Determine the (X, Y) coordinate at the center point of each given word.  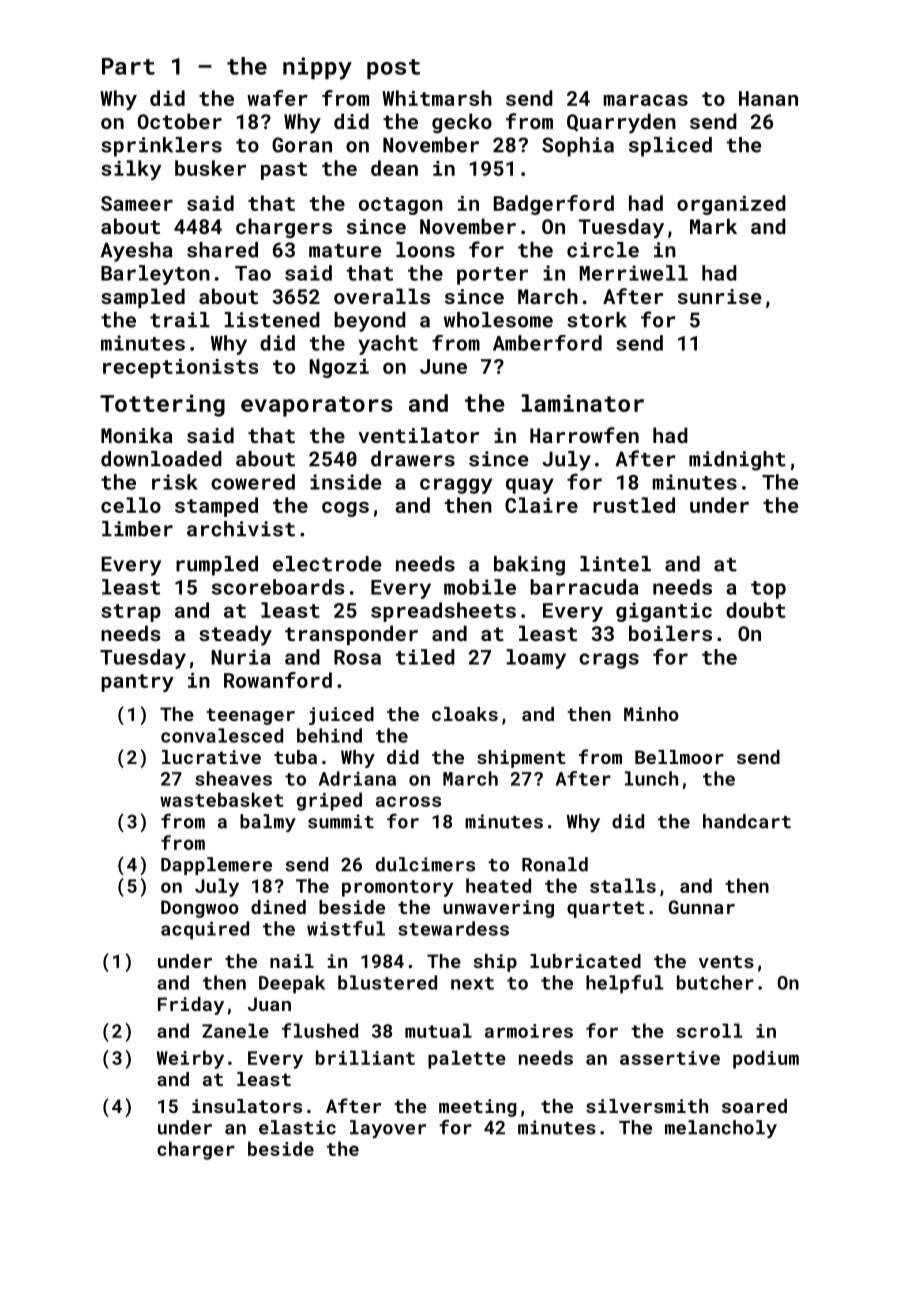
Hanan (768, 98)
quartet (605, 909)
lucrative (211, 757)
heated (498, 885)
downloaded (161, 459)
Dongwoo (200, 909)
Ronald (555, 864)
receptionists (181, 368)
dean (394, 168)
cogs (345, 509)
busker (210, 168)
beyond (370, 322)
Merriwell (634, 273)
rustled (634, 505)
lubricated (585, 961)
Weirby (190, 1059)
